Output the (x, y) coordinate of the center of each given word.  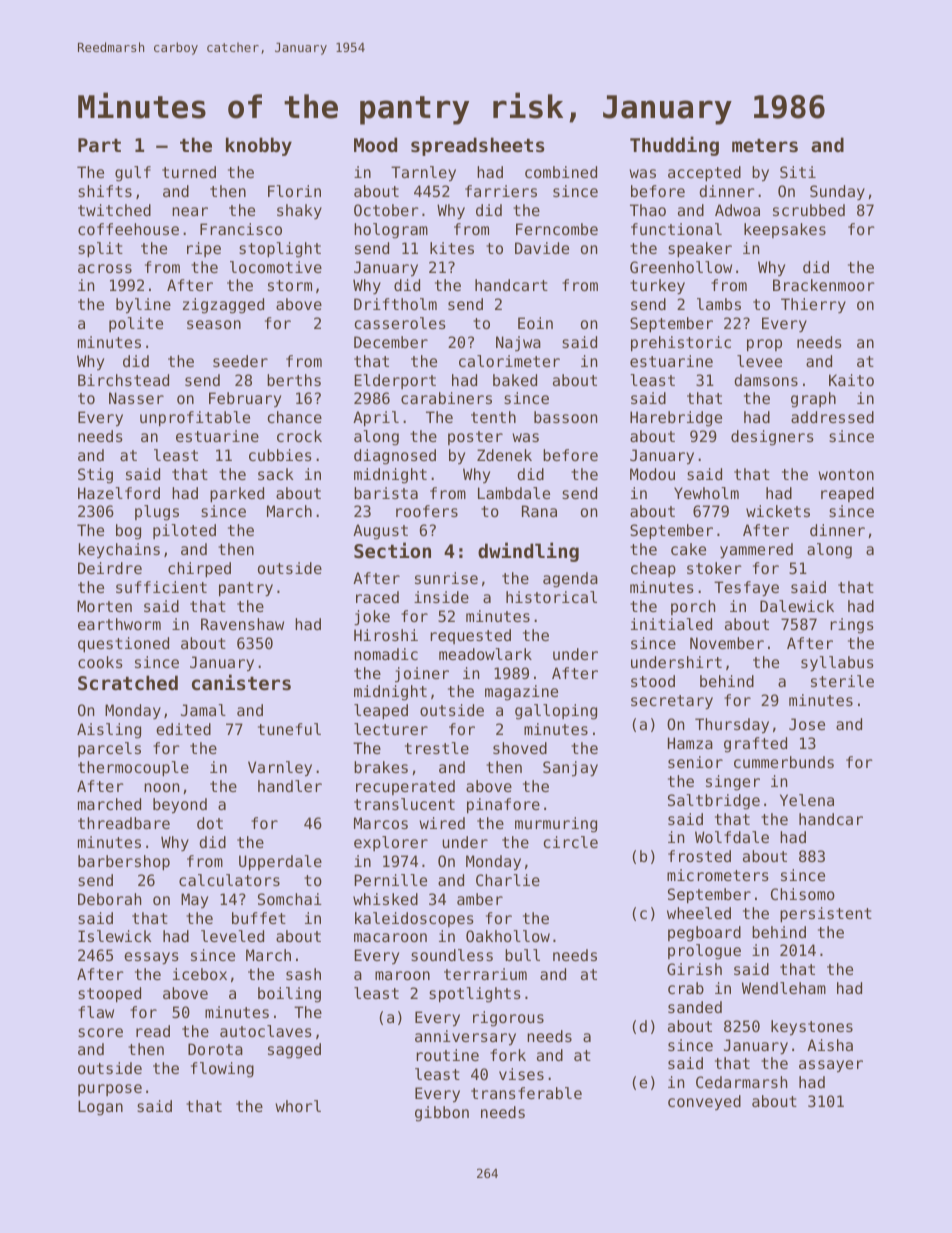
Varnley (280, 768)
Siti (798, 172)
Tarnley (423, 173)
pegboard (704, 934)
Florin (294, 191)
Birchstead (123, 380)
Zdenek (504, 455)
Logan (100, 1108)
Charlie (508, 880)
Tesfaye (746, 588)
